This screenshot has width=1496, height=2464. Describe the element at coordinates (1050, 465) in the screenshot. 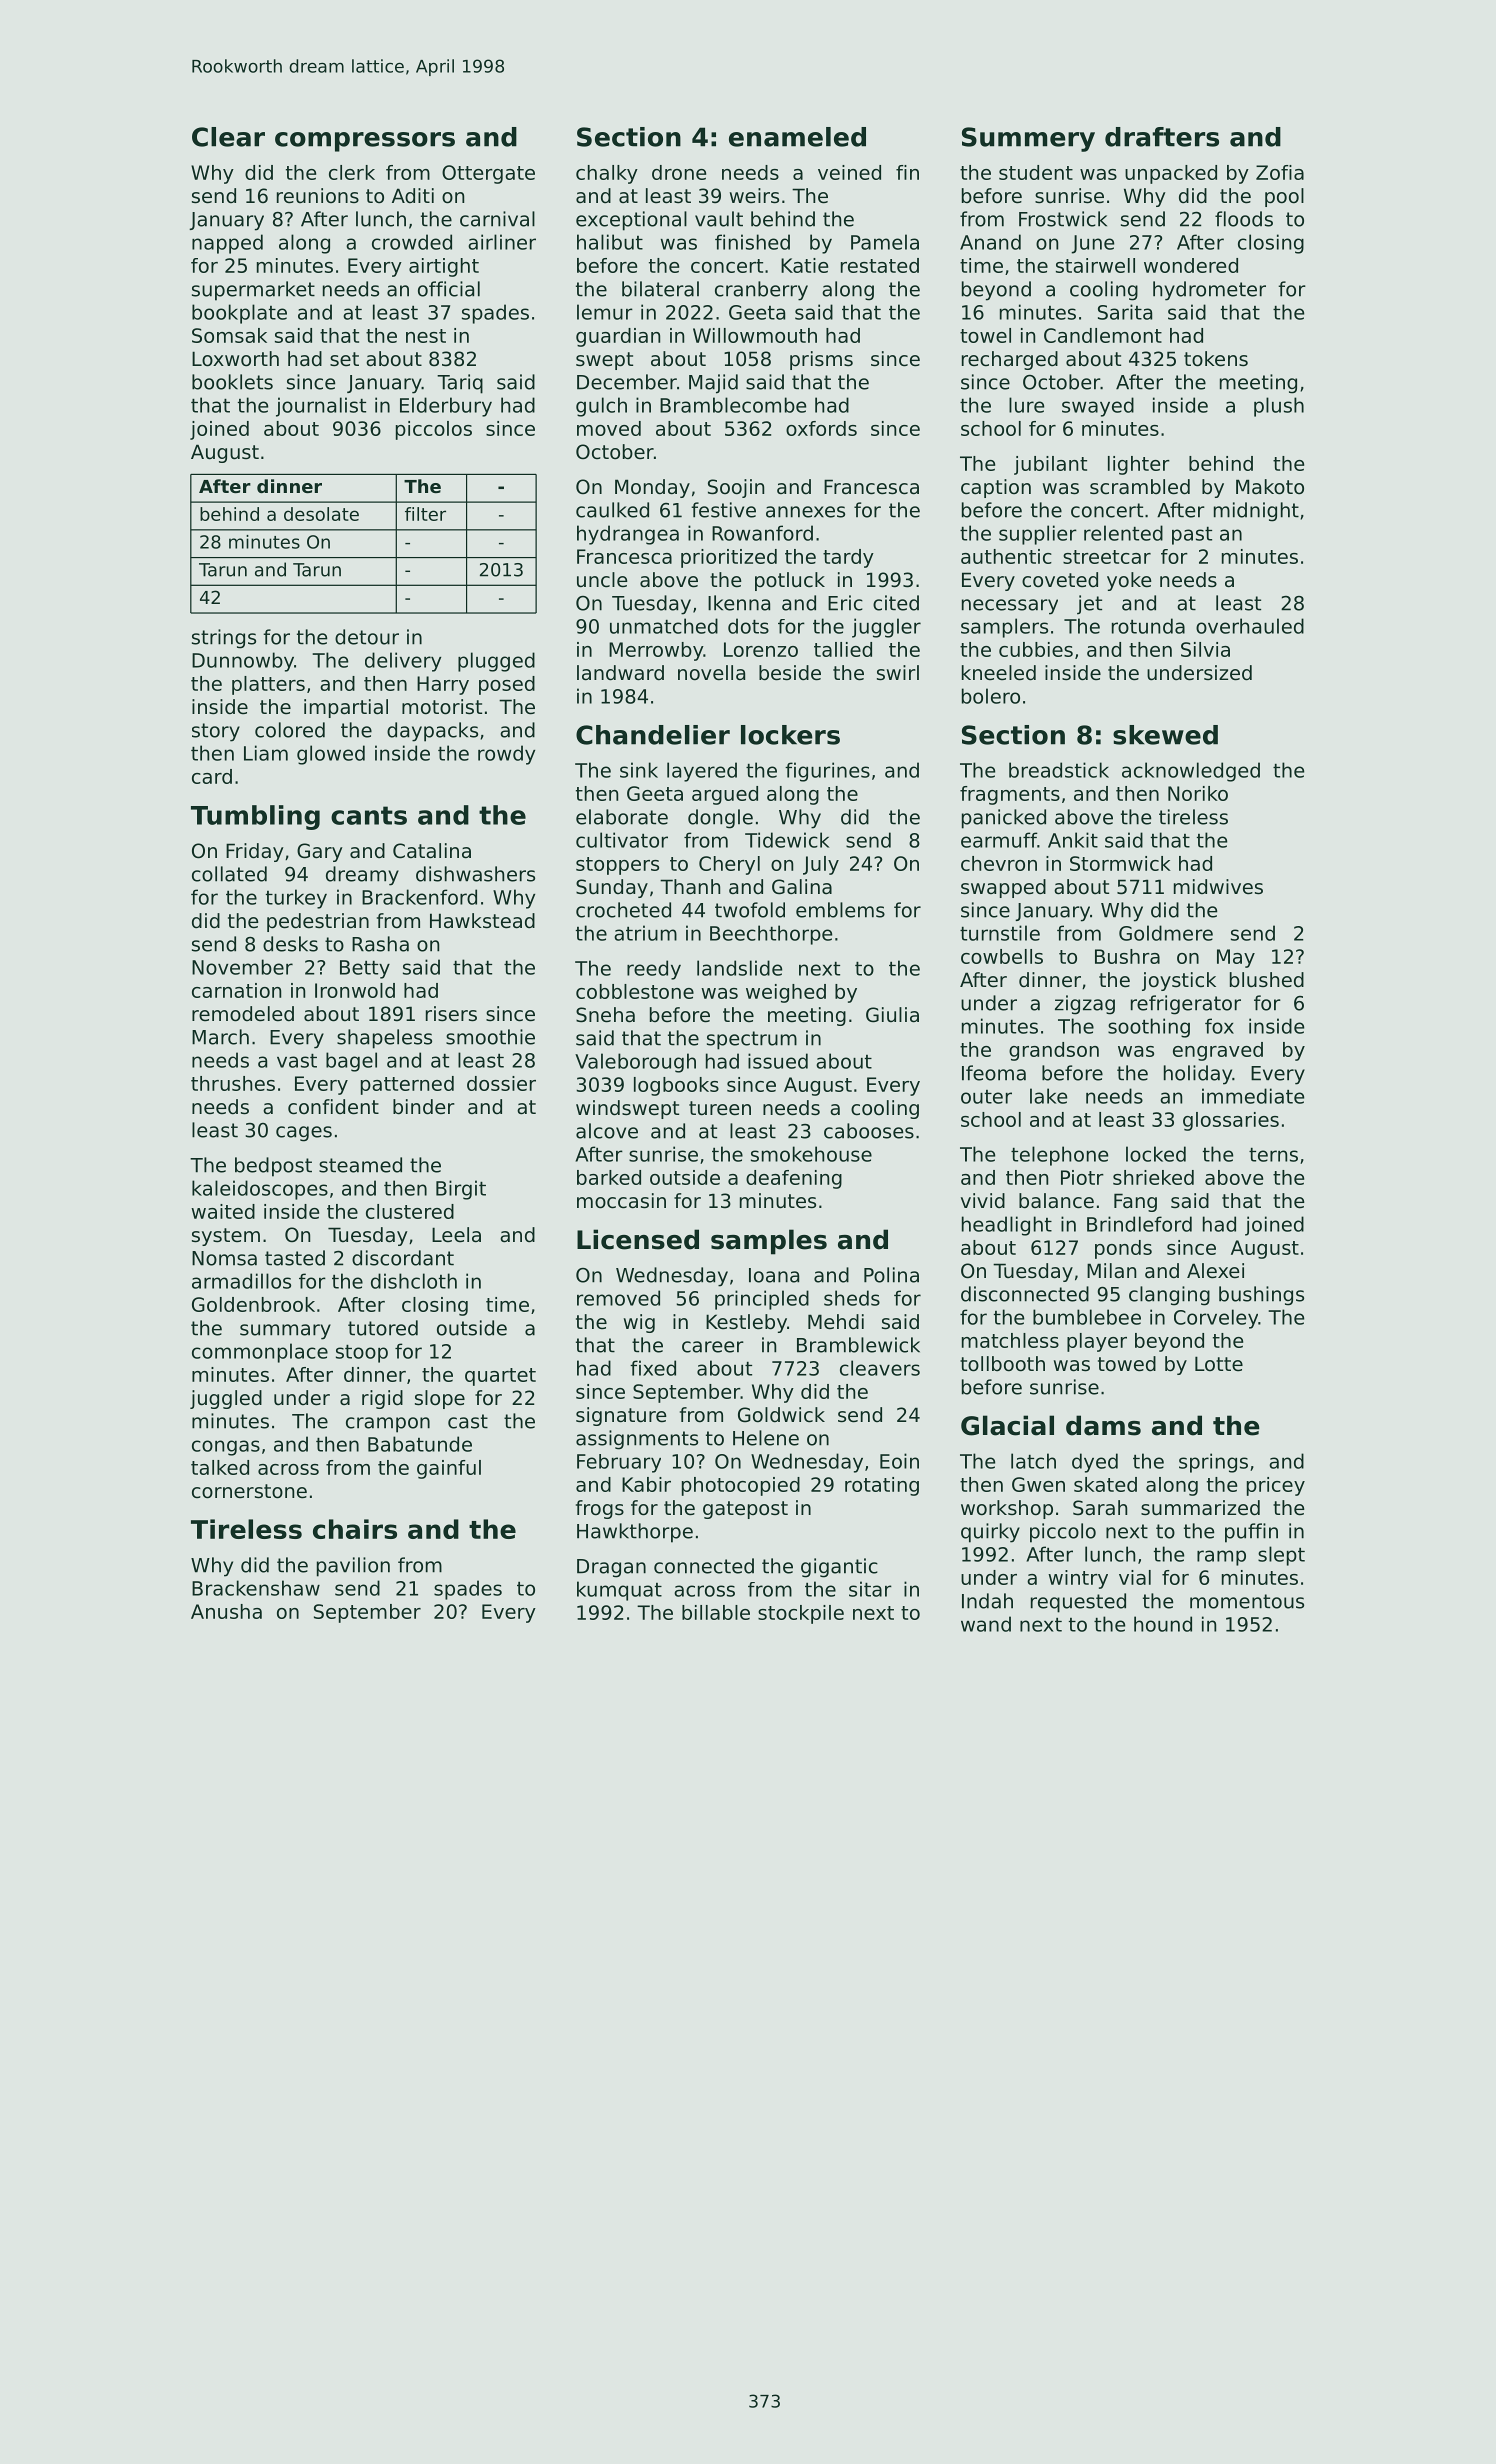

I see `jubilant` at that location.
